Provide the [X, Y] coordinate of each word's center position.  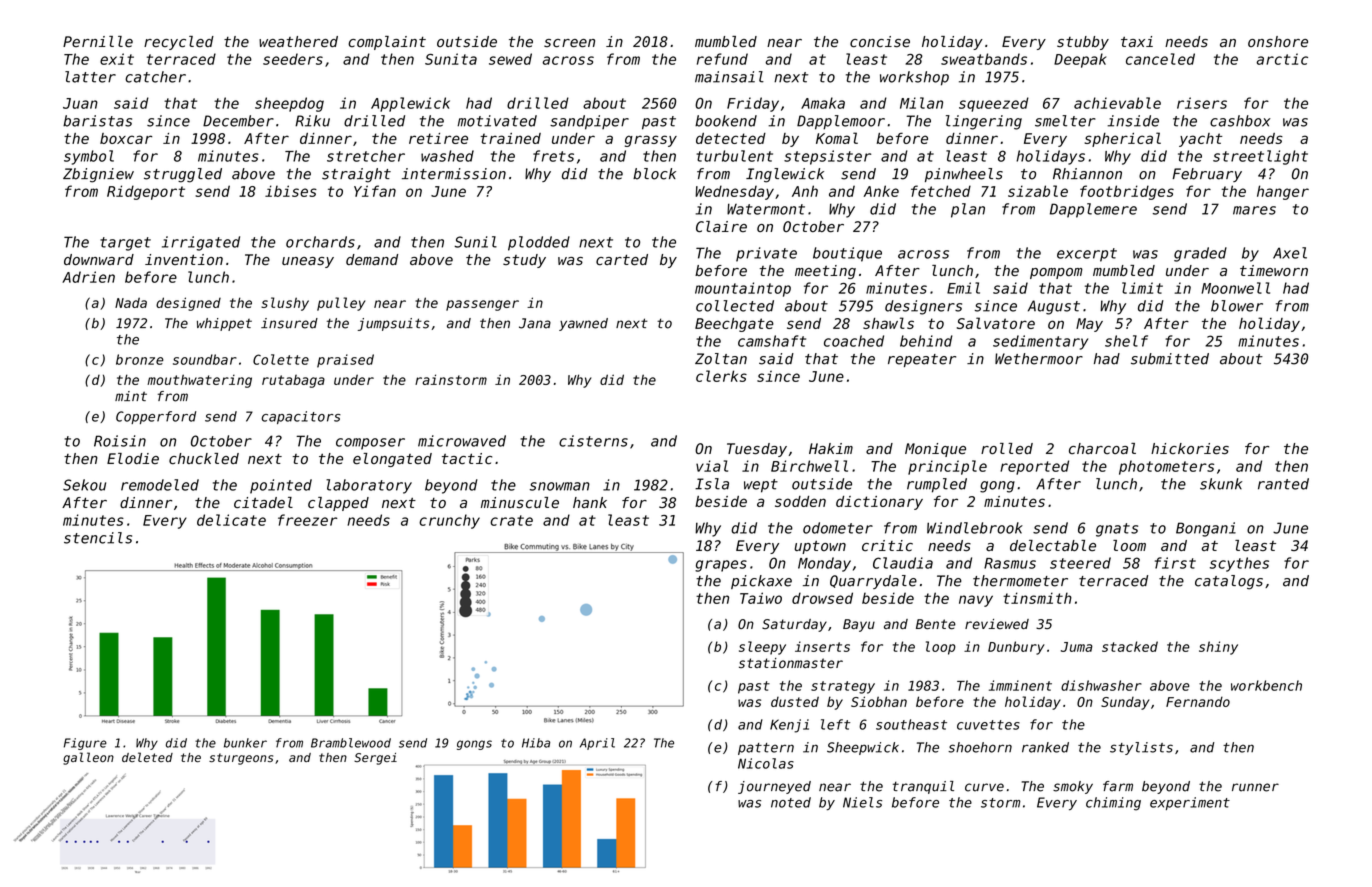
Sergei [375, 759]
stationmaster [791, 663]
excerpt [1087, 255]
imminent [1020, 685]
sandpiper [589, 122]
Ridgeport [146, 192]
